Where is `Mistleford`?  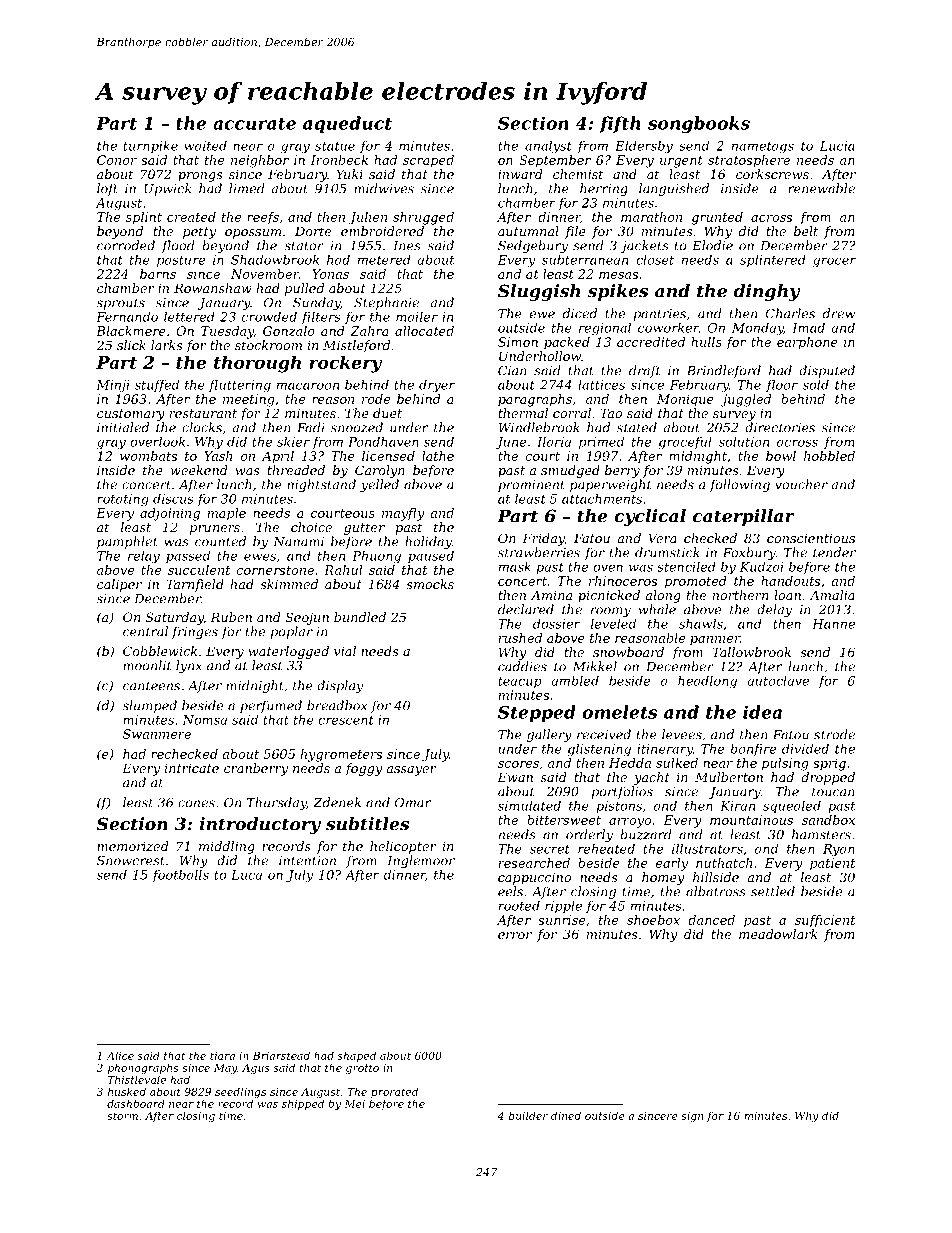
Mistleford is located at coordinates (356, 346).
